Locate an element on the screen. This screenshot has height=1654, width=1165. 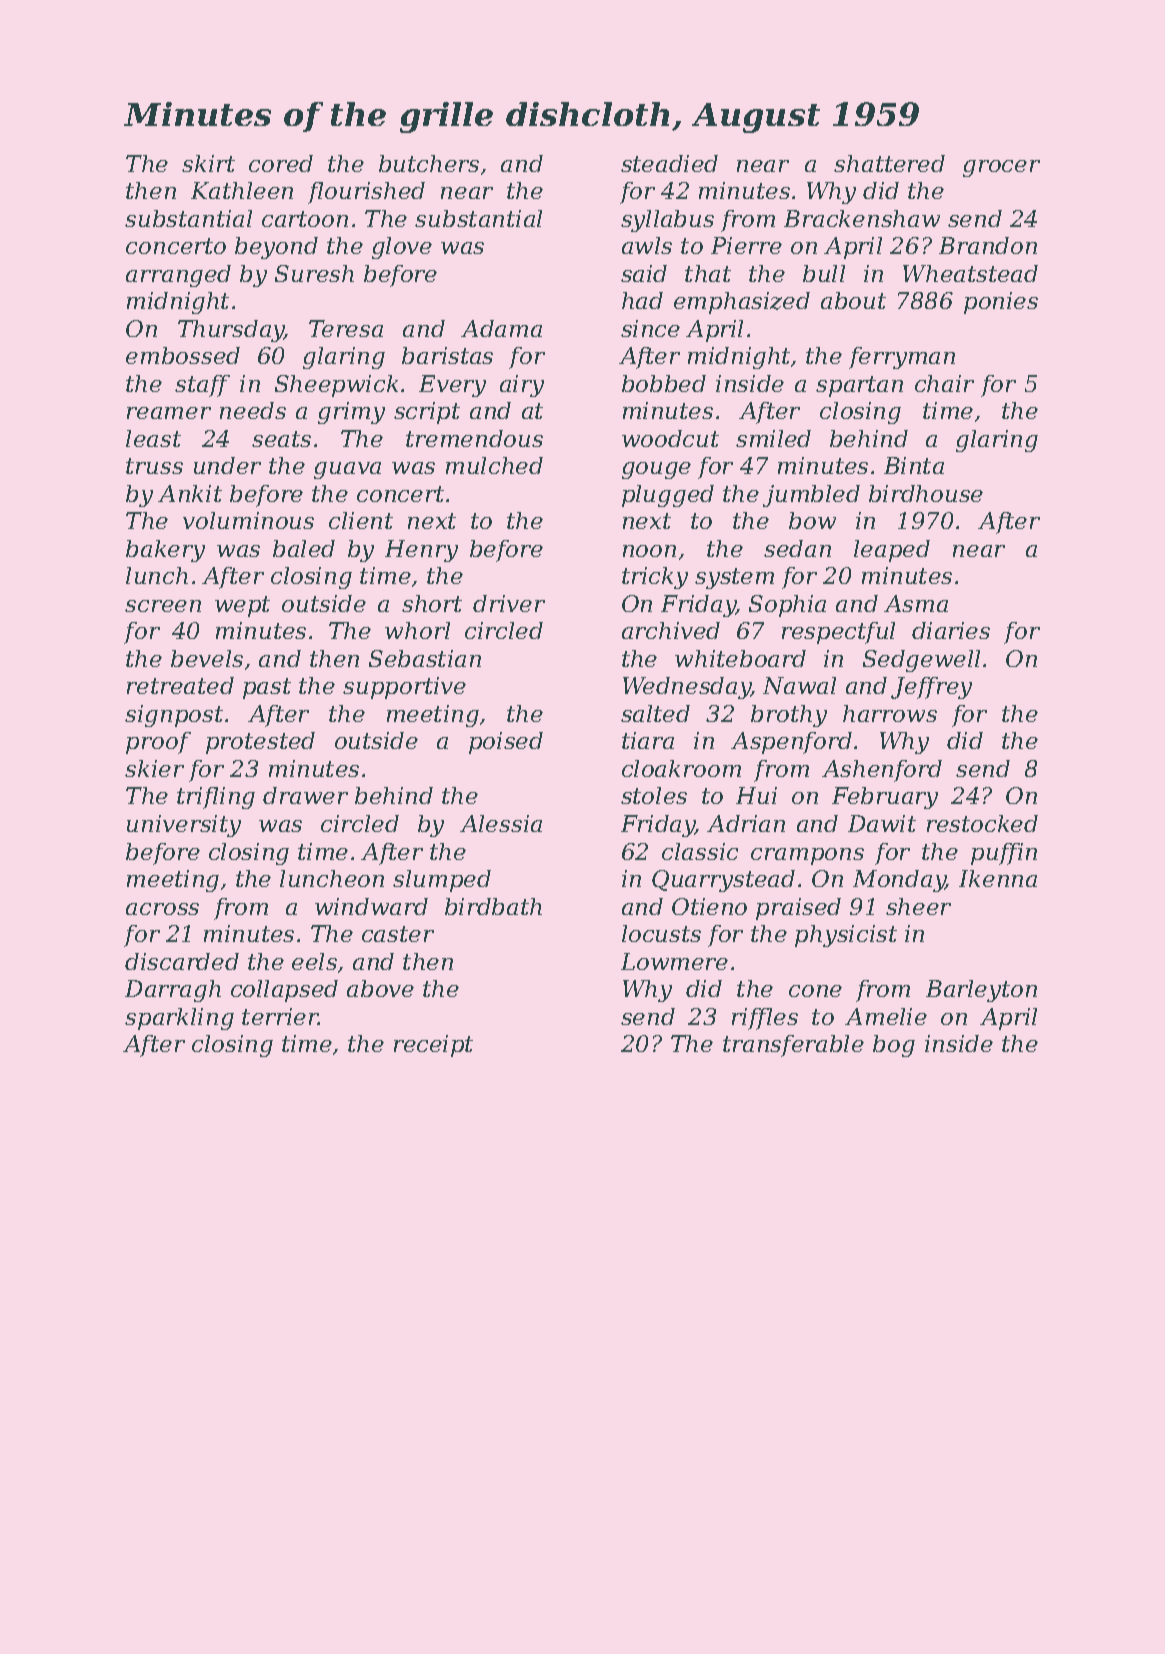
chair is located at coordinates (944, 383).
